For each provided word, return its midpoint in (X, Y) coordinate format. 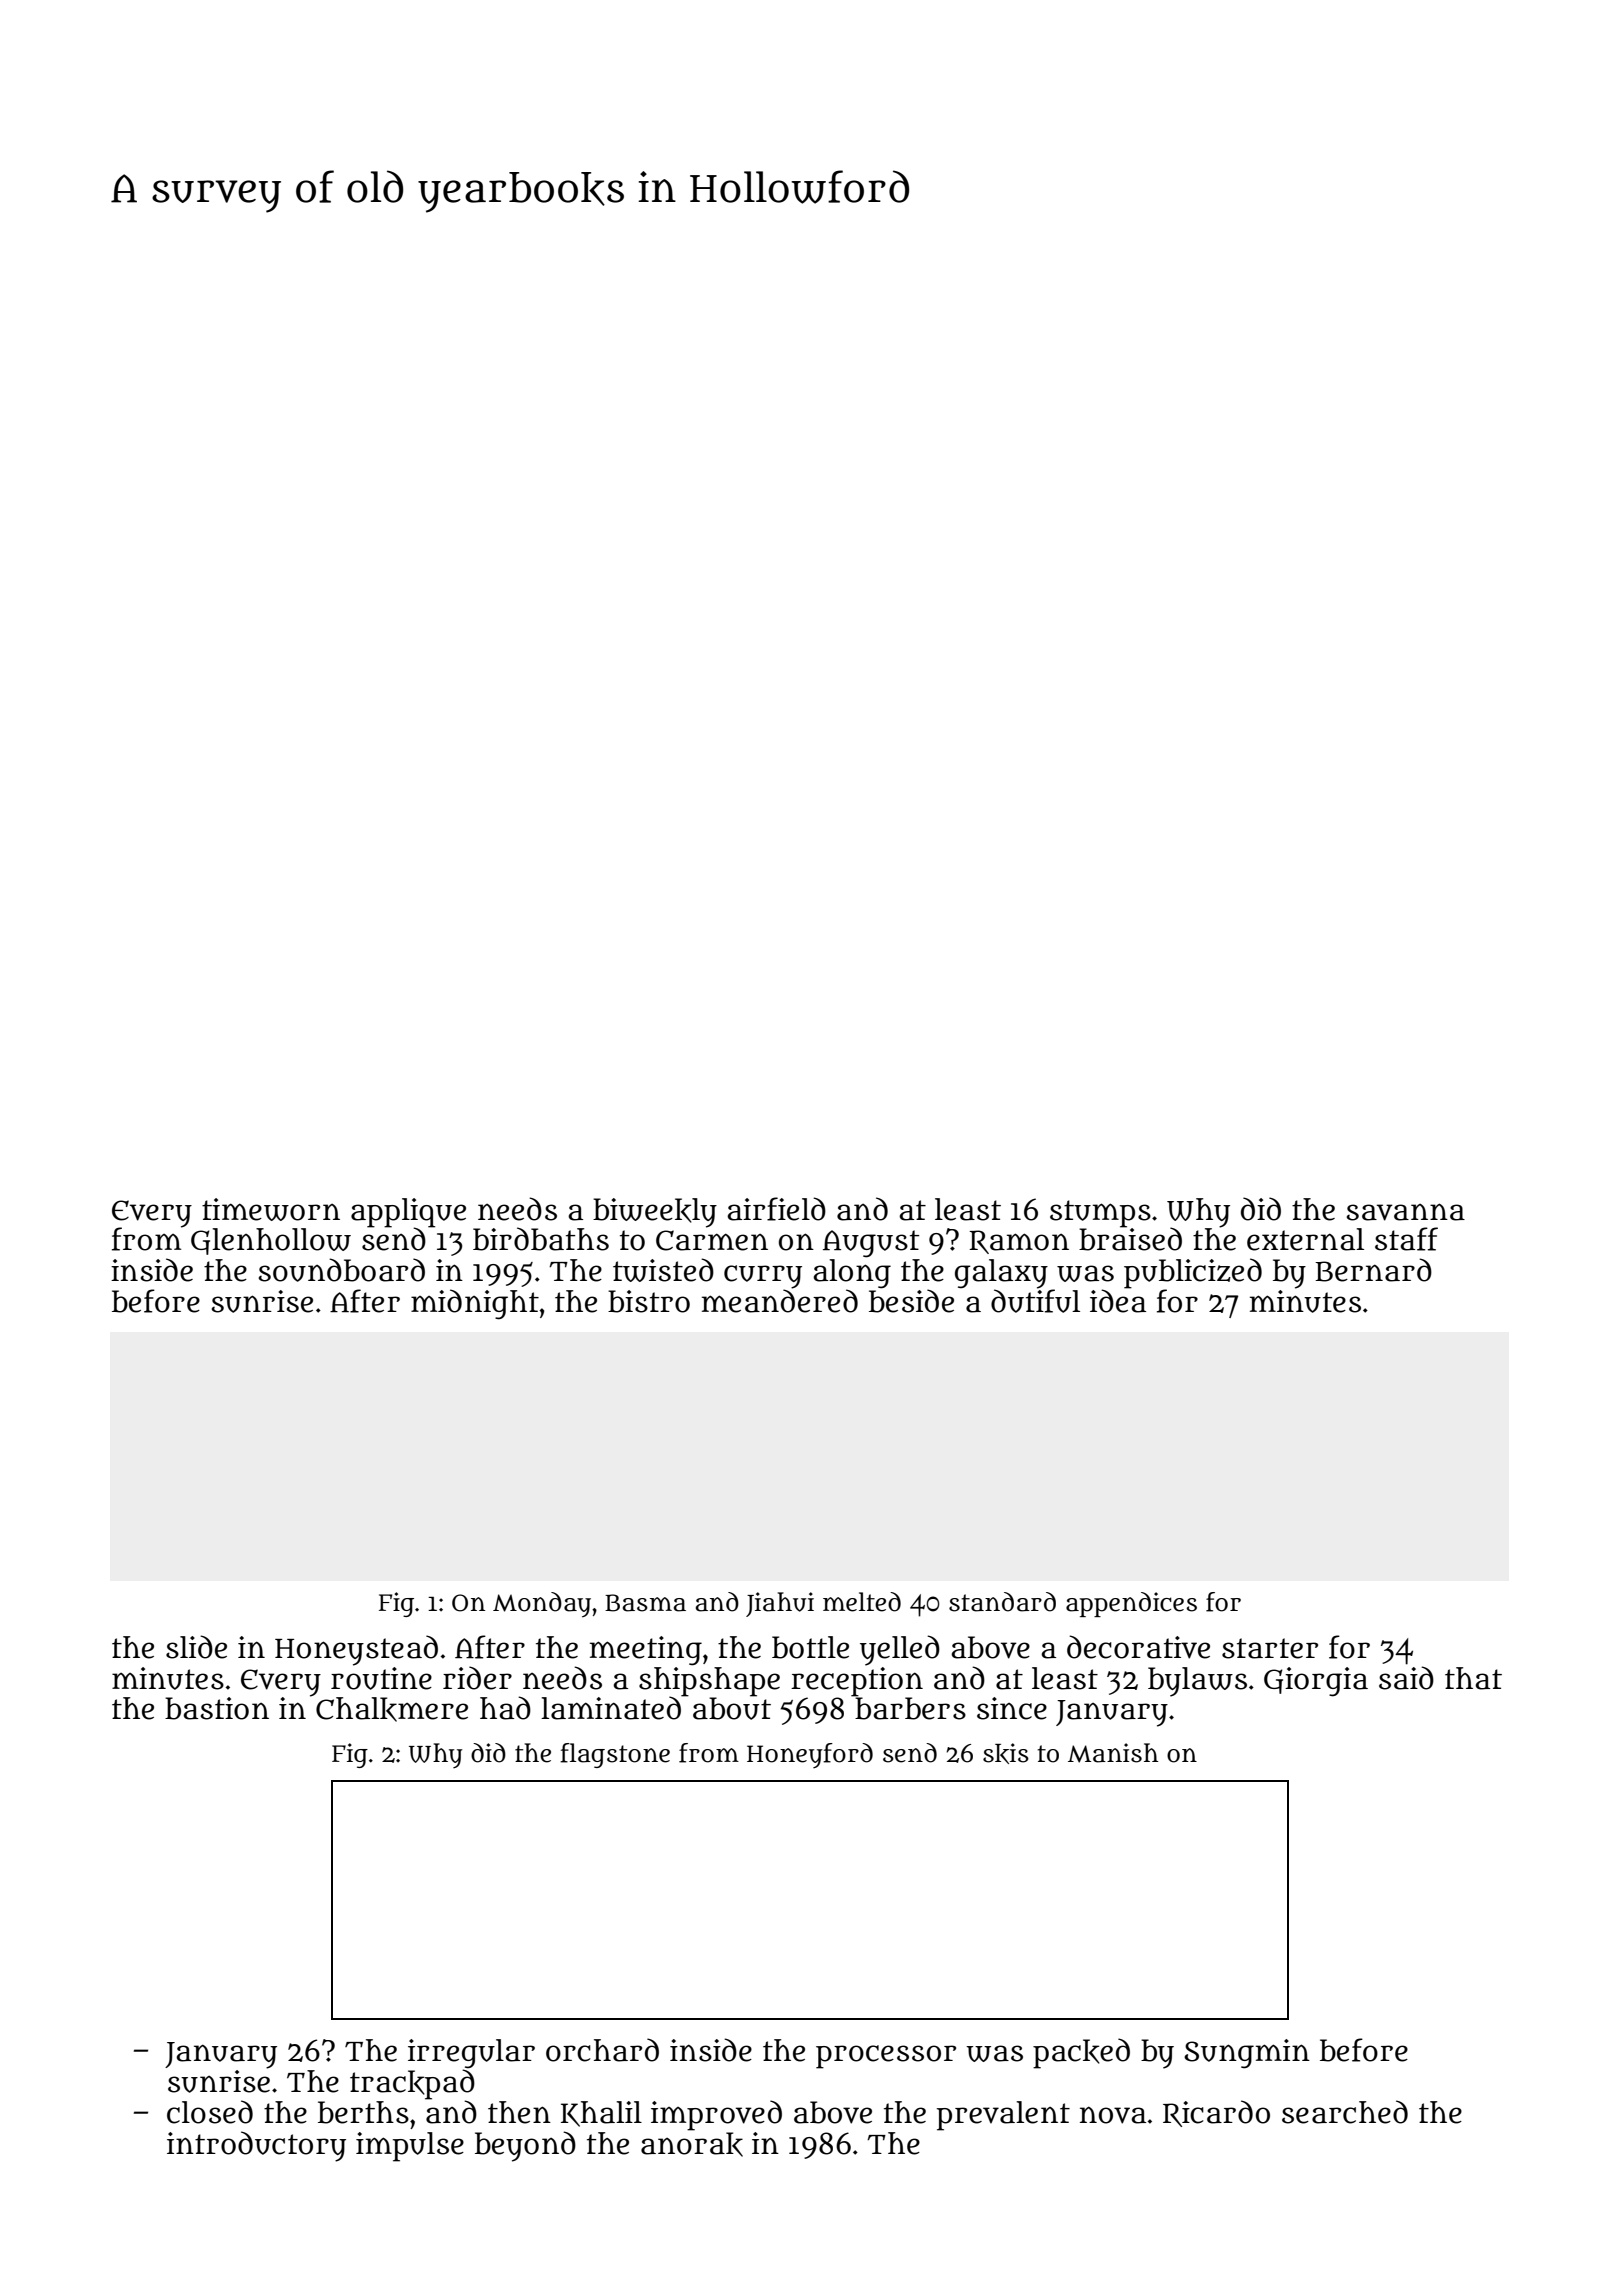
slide (196, 1647)
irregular (471, 2054)
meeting (646, 1651)
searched (1345, 2112)
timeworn (271, 1209)
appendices (1131, 1604)
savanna (1406, 1212)
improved (716, 2115)
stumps (1100, 1213)
